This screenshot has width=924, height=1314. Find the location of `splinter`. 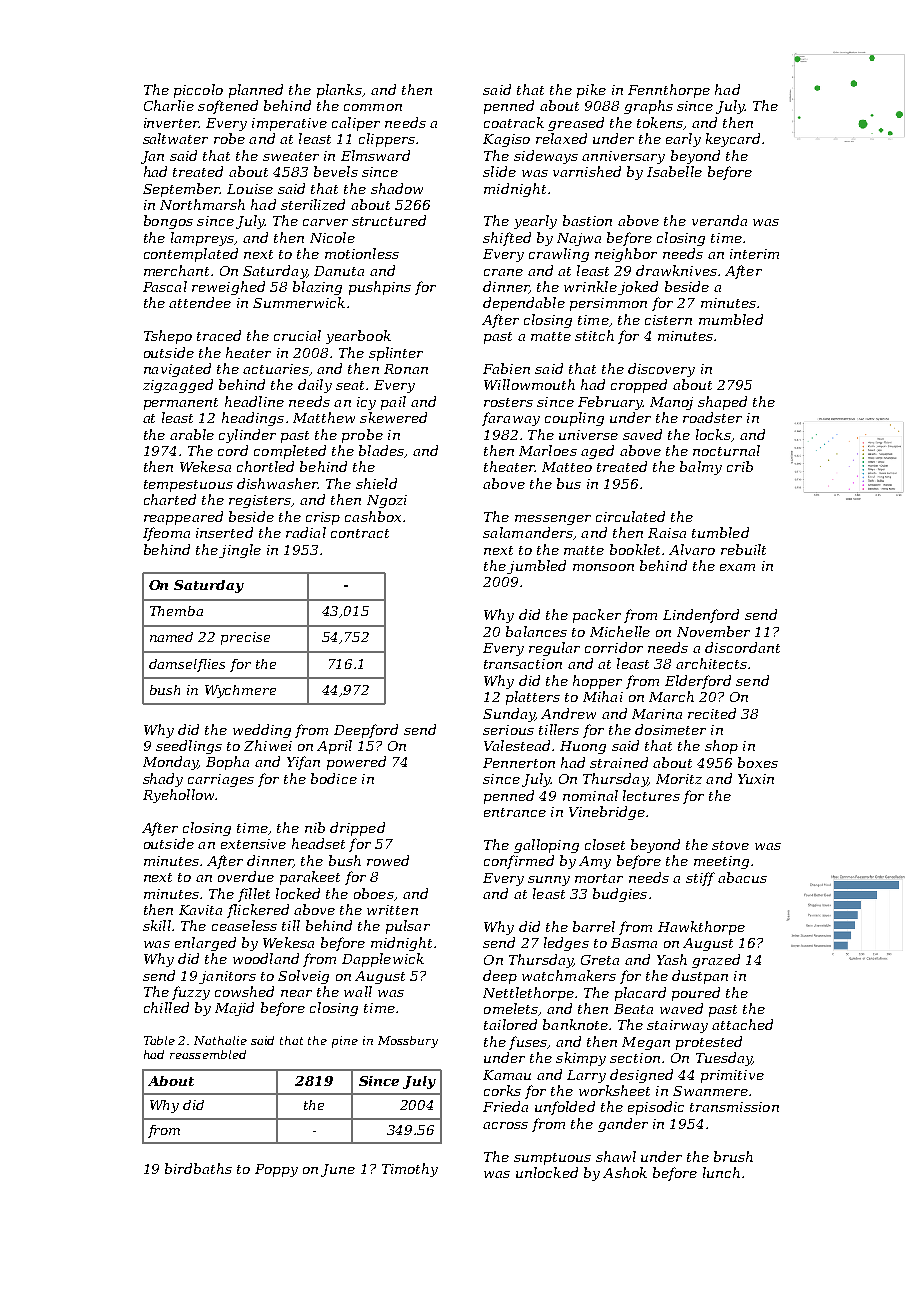

splinter is located at coordinates (396, 354).
